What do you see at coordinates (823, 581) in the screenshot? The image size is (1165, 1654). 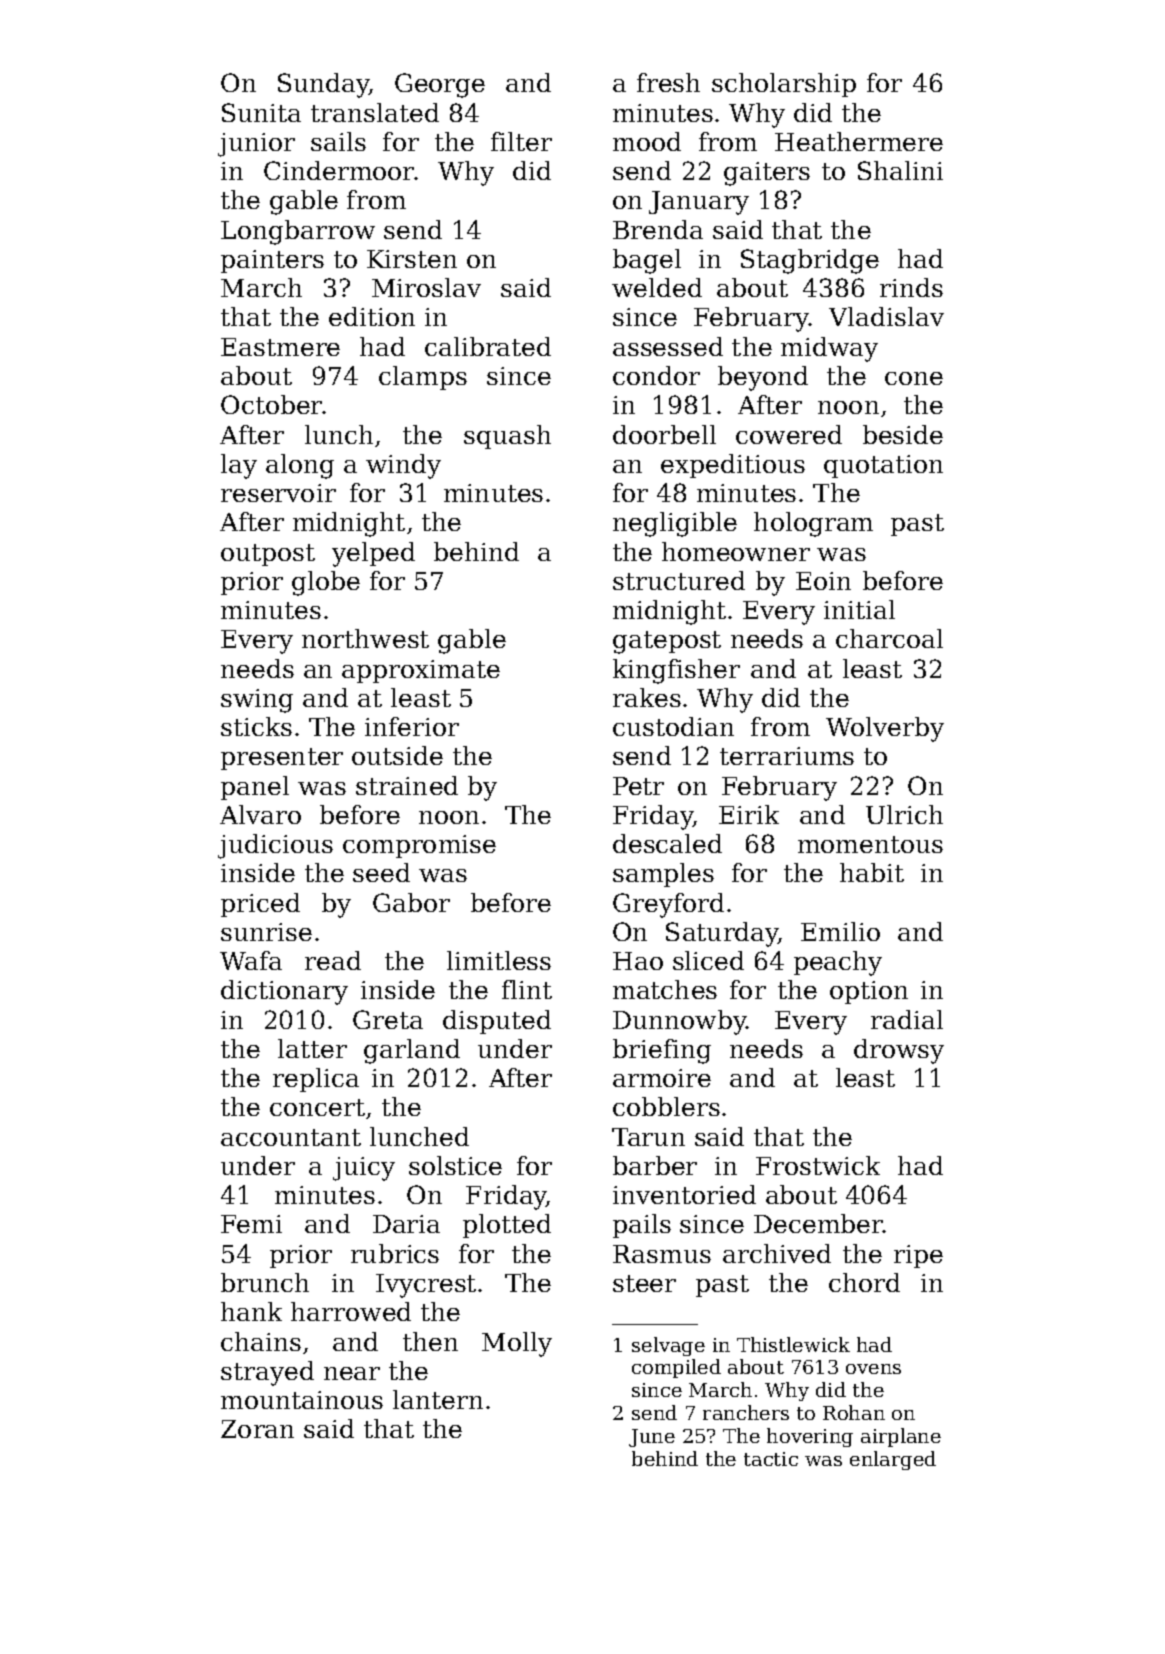 I see `Eoin` at bounding box center [823, 581].
